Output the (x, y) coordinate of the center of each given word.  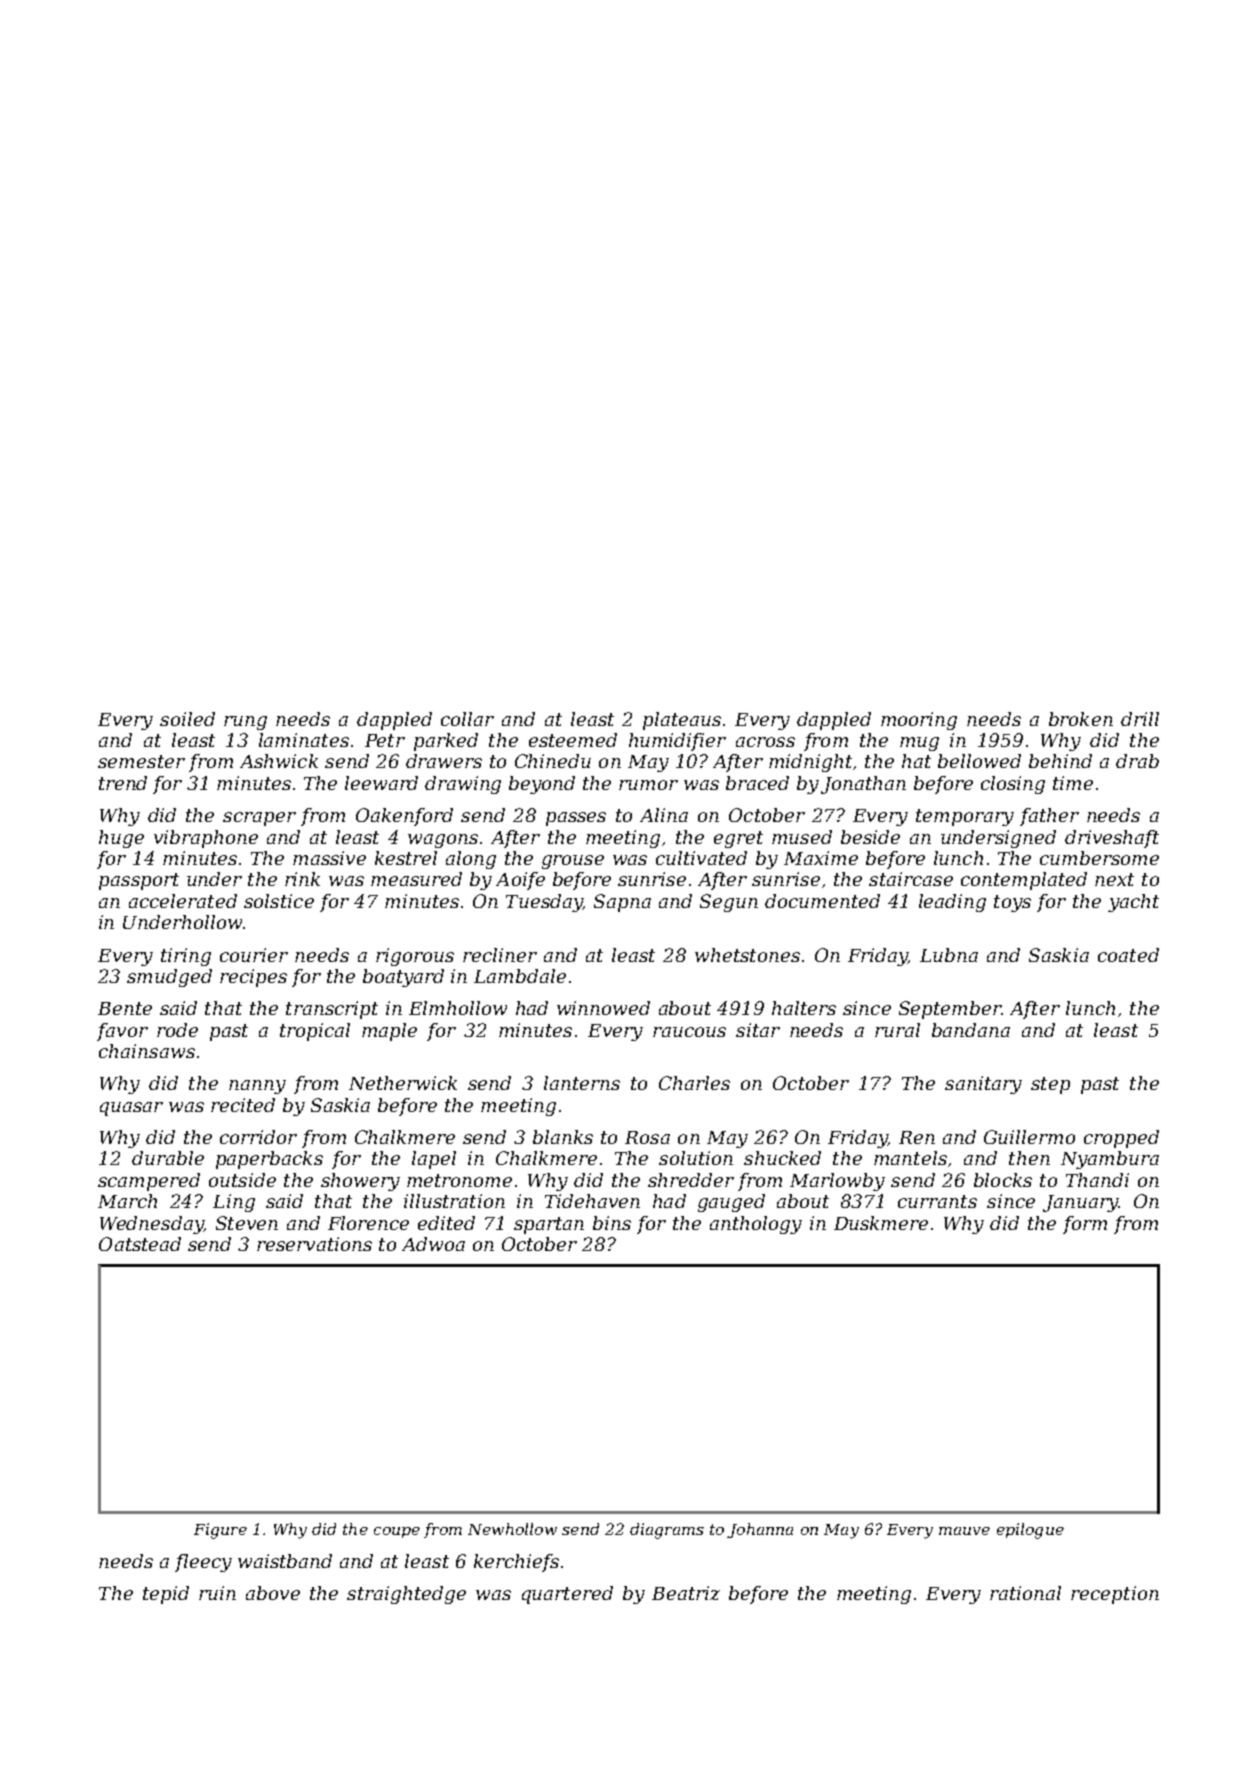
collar (467, 719)
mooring (919, 721)
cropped (1121, 1139)
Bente (125, 1008)
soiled (187, 719)
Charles (694, 1083)
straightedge (406, 1595)
